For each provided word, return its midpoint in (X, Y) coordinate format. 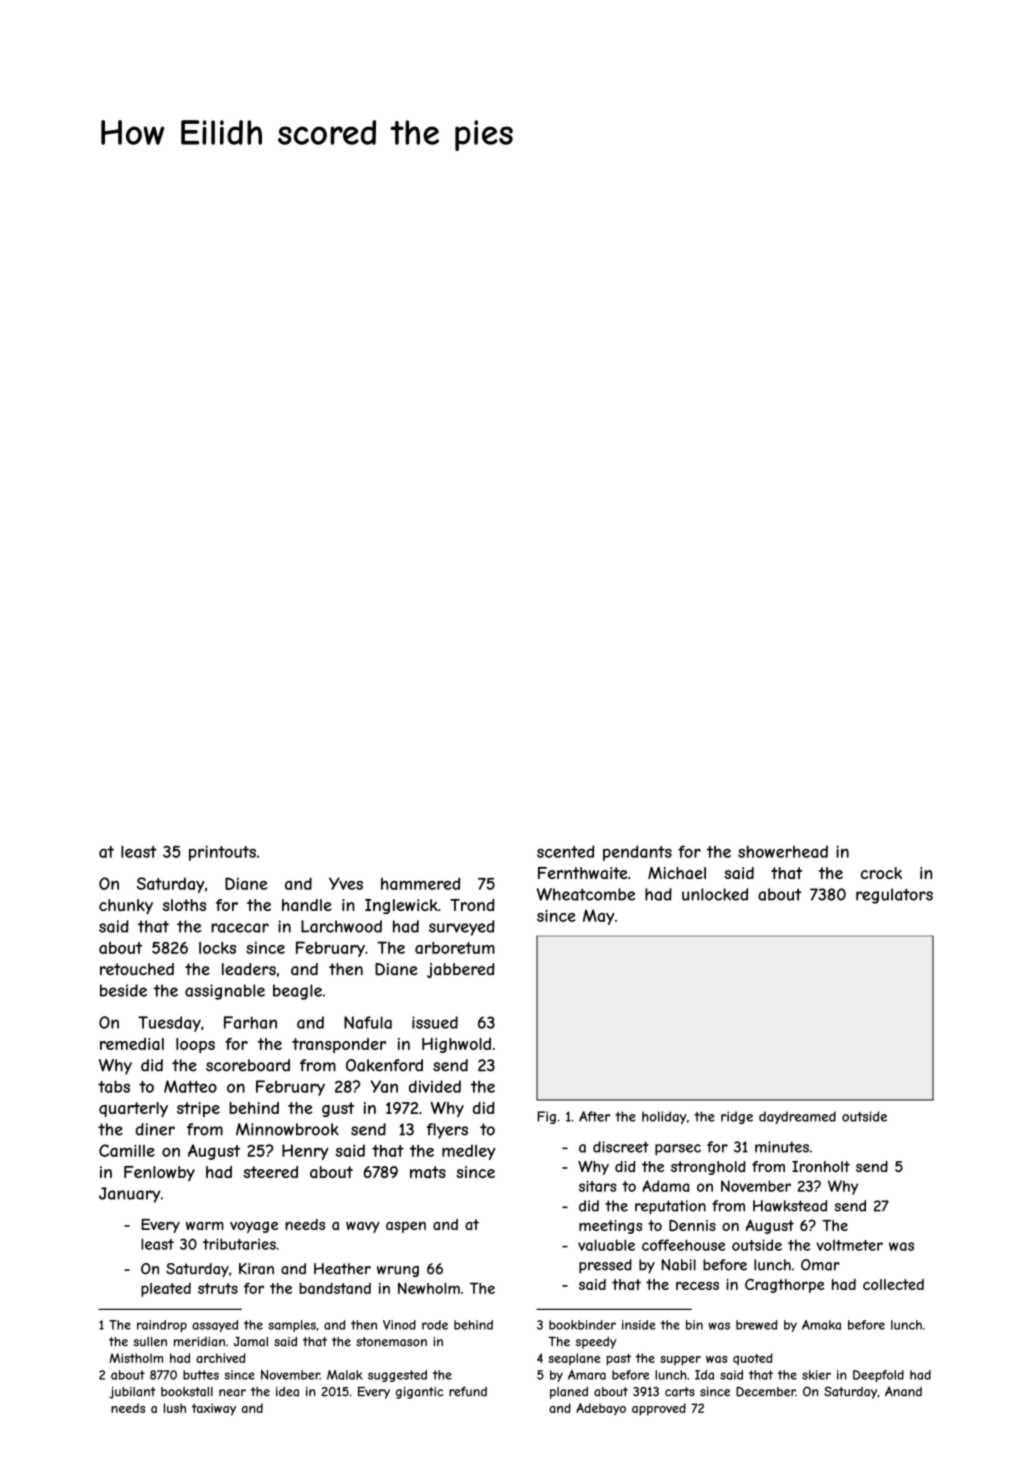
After (594, 1116)
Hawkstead (790, 1206)
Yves (346, 883)
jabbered (461, 970)
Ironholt (821, 1166)
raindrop (162, 1326)
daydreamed (797, 1117)
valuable (606, 1245)
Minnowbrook (287, 1129)
